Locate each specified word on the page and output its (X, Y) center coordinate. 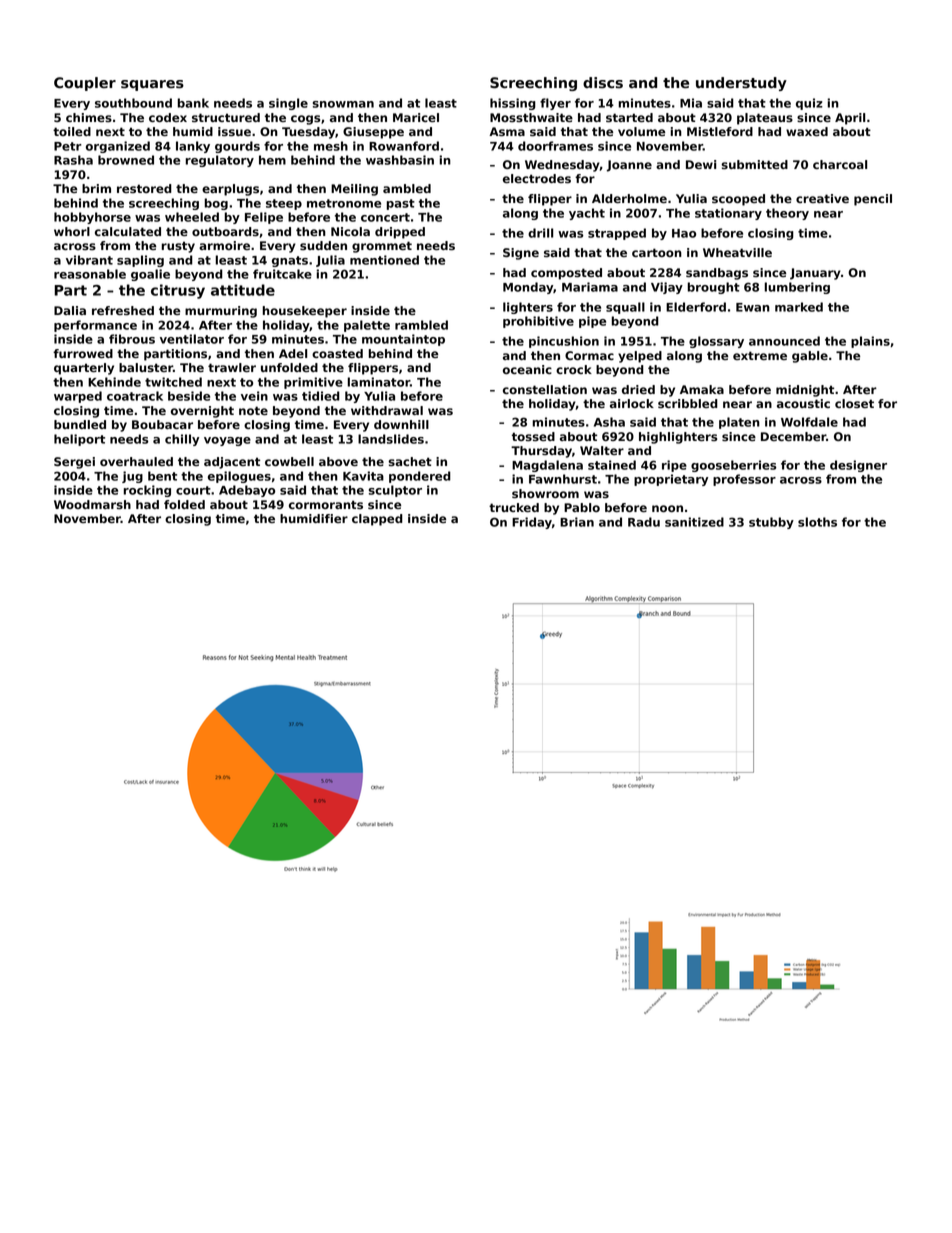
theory (787, 214)
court (193, 490)
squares (152, 85)
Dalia (70, 310)
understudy (741, 84)
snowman (343, 104)
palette (367, 326)
